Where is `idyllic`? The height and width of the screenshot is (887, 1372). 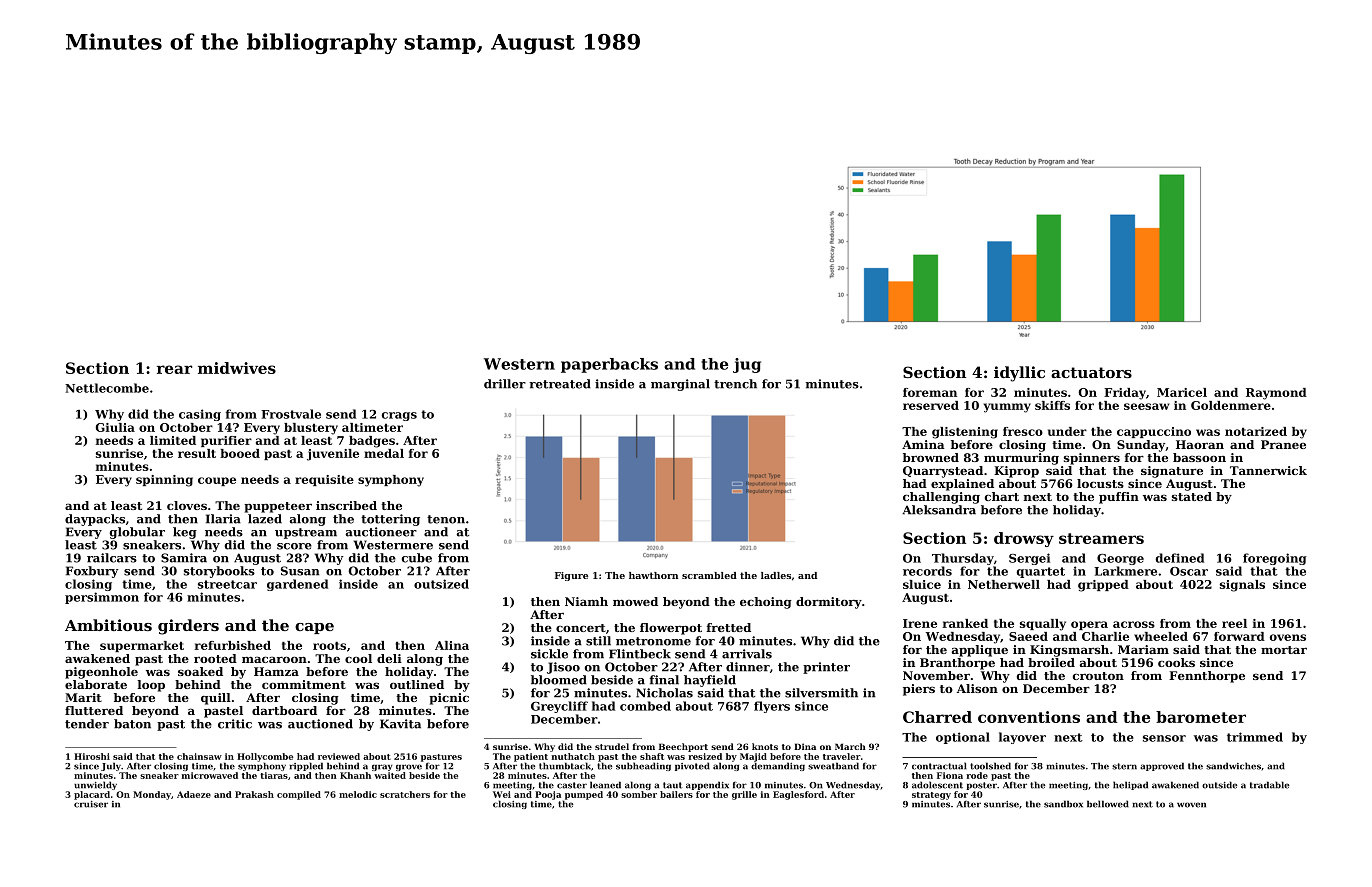 idyllic is located at coordinates (1019, 374).
